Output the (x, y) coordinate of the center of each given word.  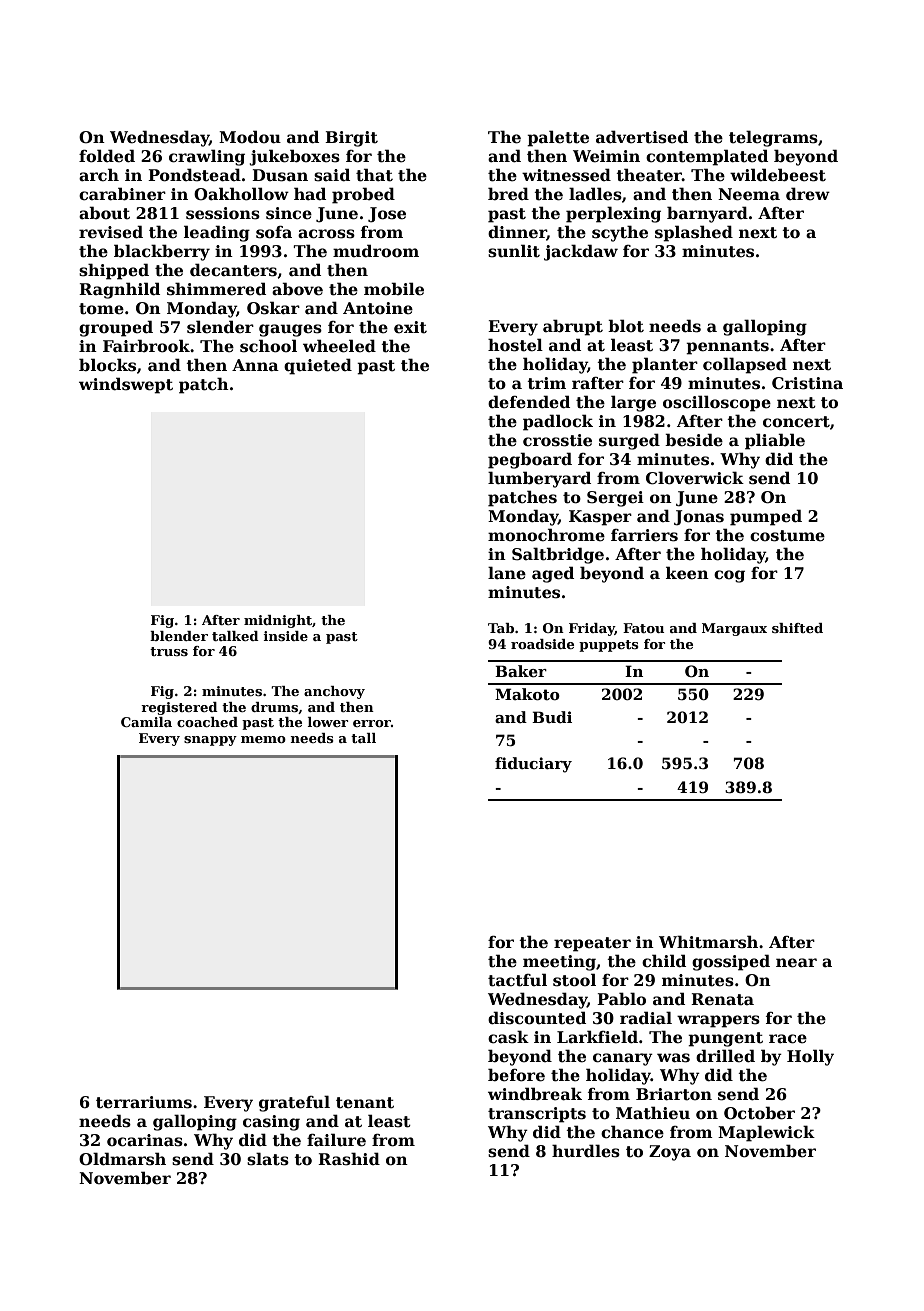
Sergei (615, 499)
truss (169, 651)
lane (507, 573)
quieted (318, 366)
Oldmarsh (122, 1159)
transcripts (537, 1115)
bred (508, 194)
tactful (517, 980)
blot (626, 326)
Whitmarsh (708, 942)
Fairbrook (146, 346)
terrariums (144, 1102)
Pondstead (194, 175)
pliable (775, 441)
